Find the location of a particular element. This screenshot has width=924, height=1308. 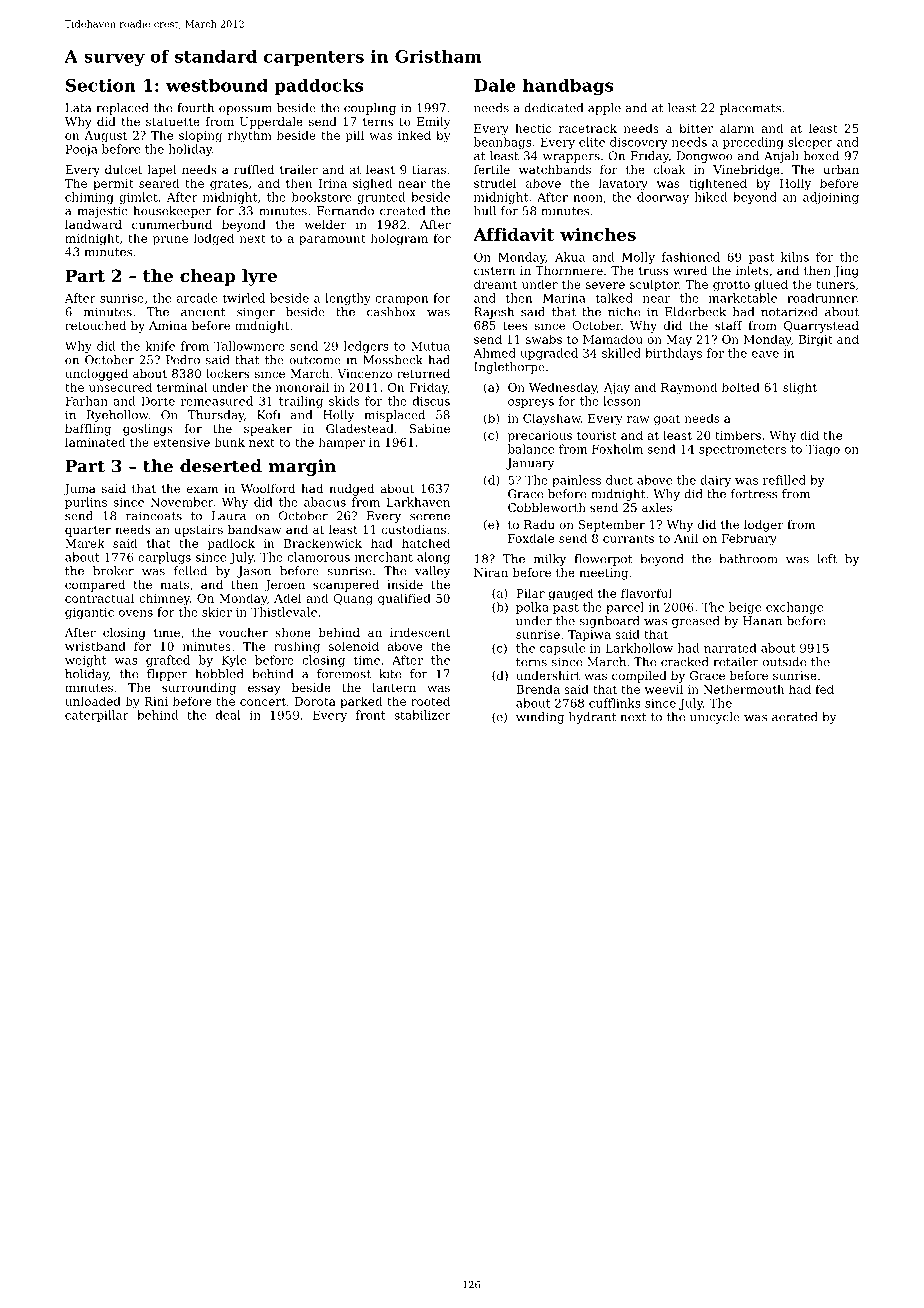

stabilizer is located at coordinates (422, 715).
